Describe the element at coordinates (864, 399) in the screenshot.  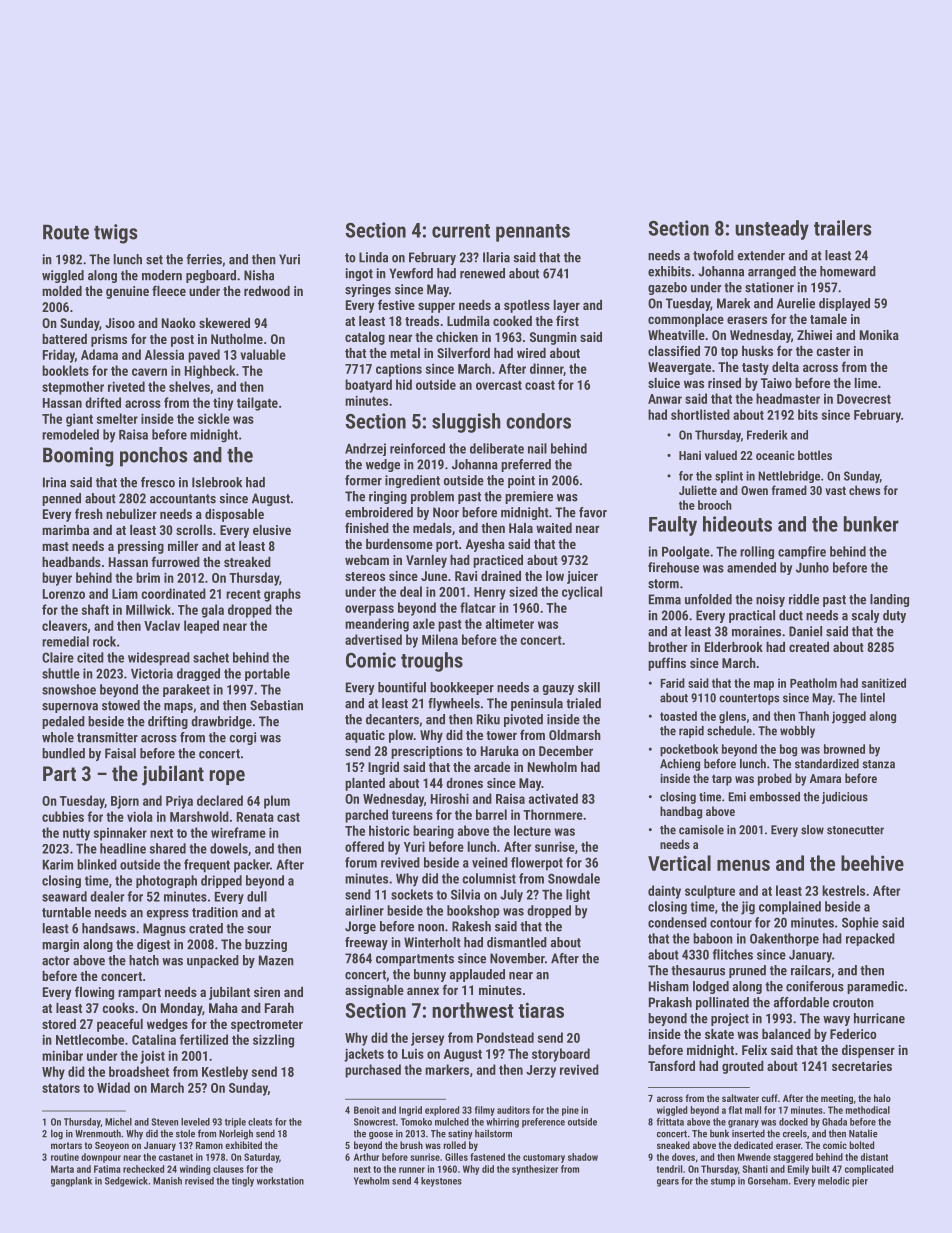
I see `Dovecrest` at that location.
